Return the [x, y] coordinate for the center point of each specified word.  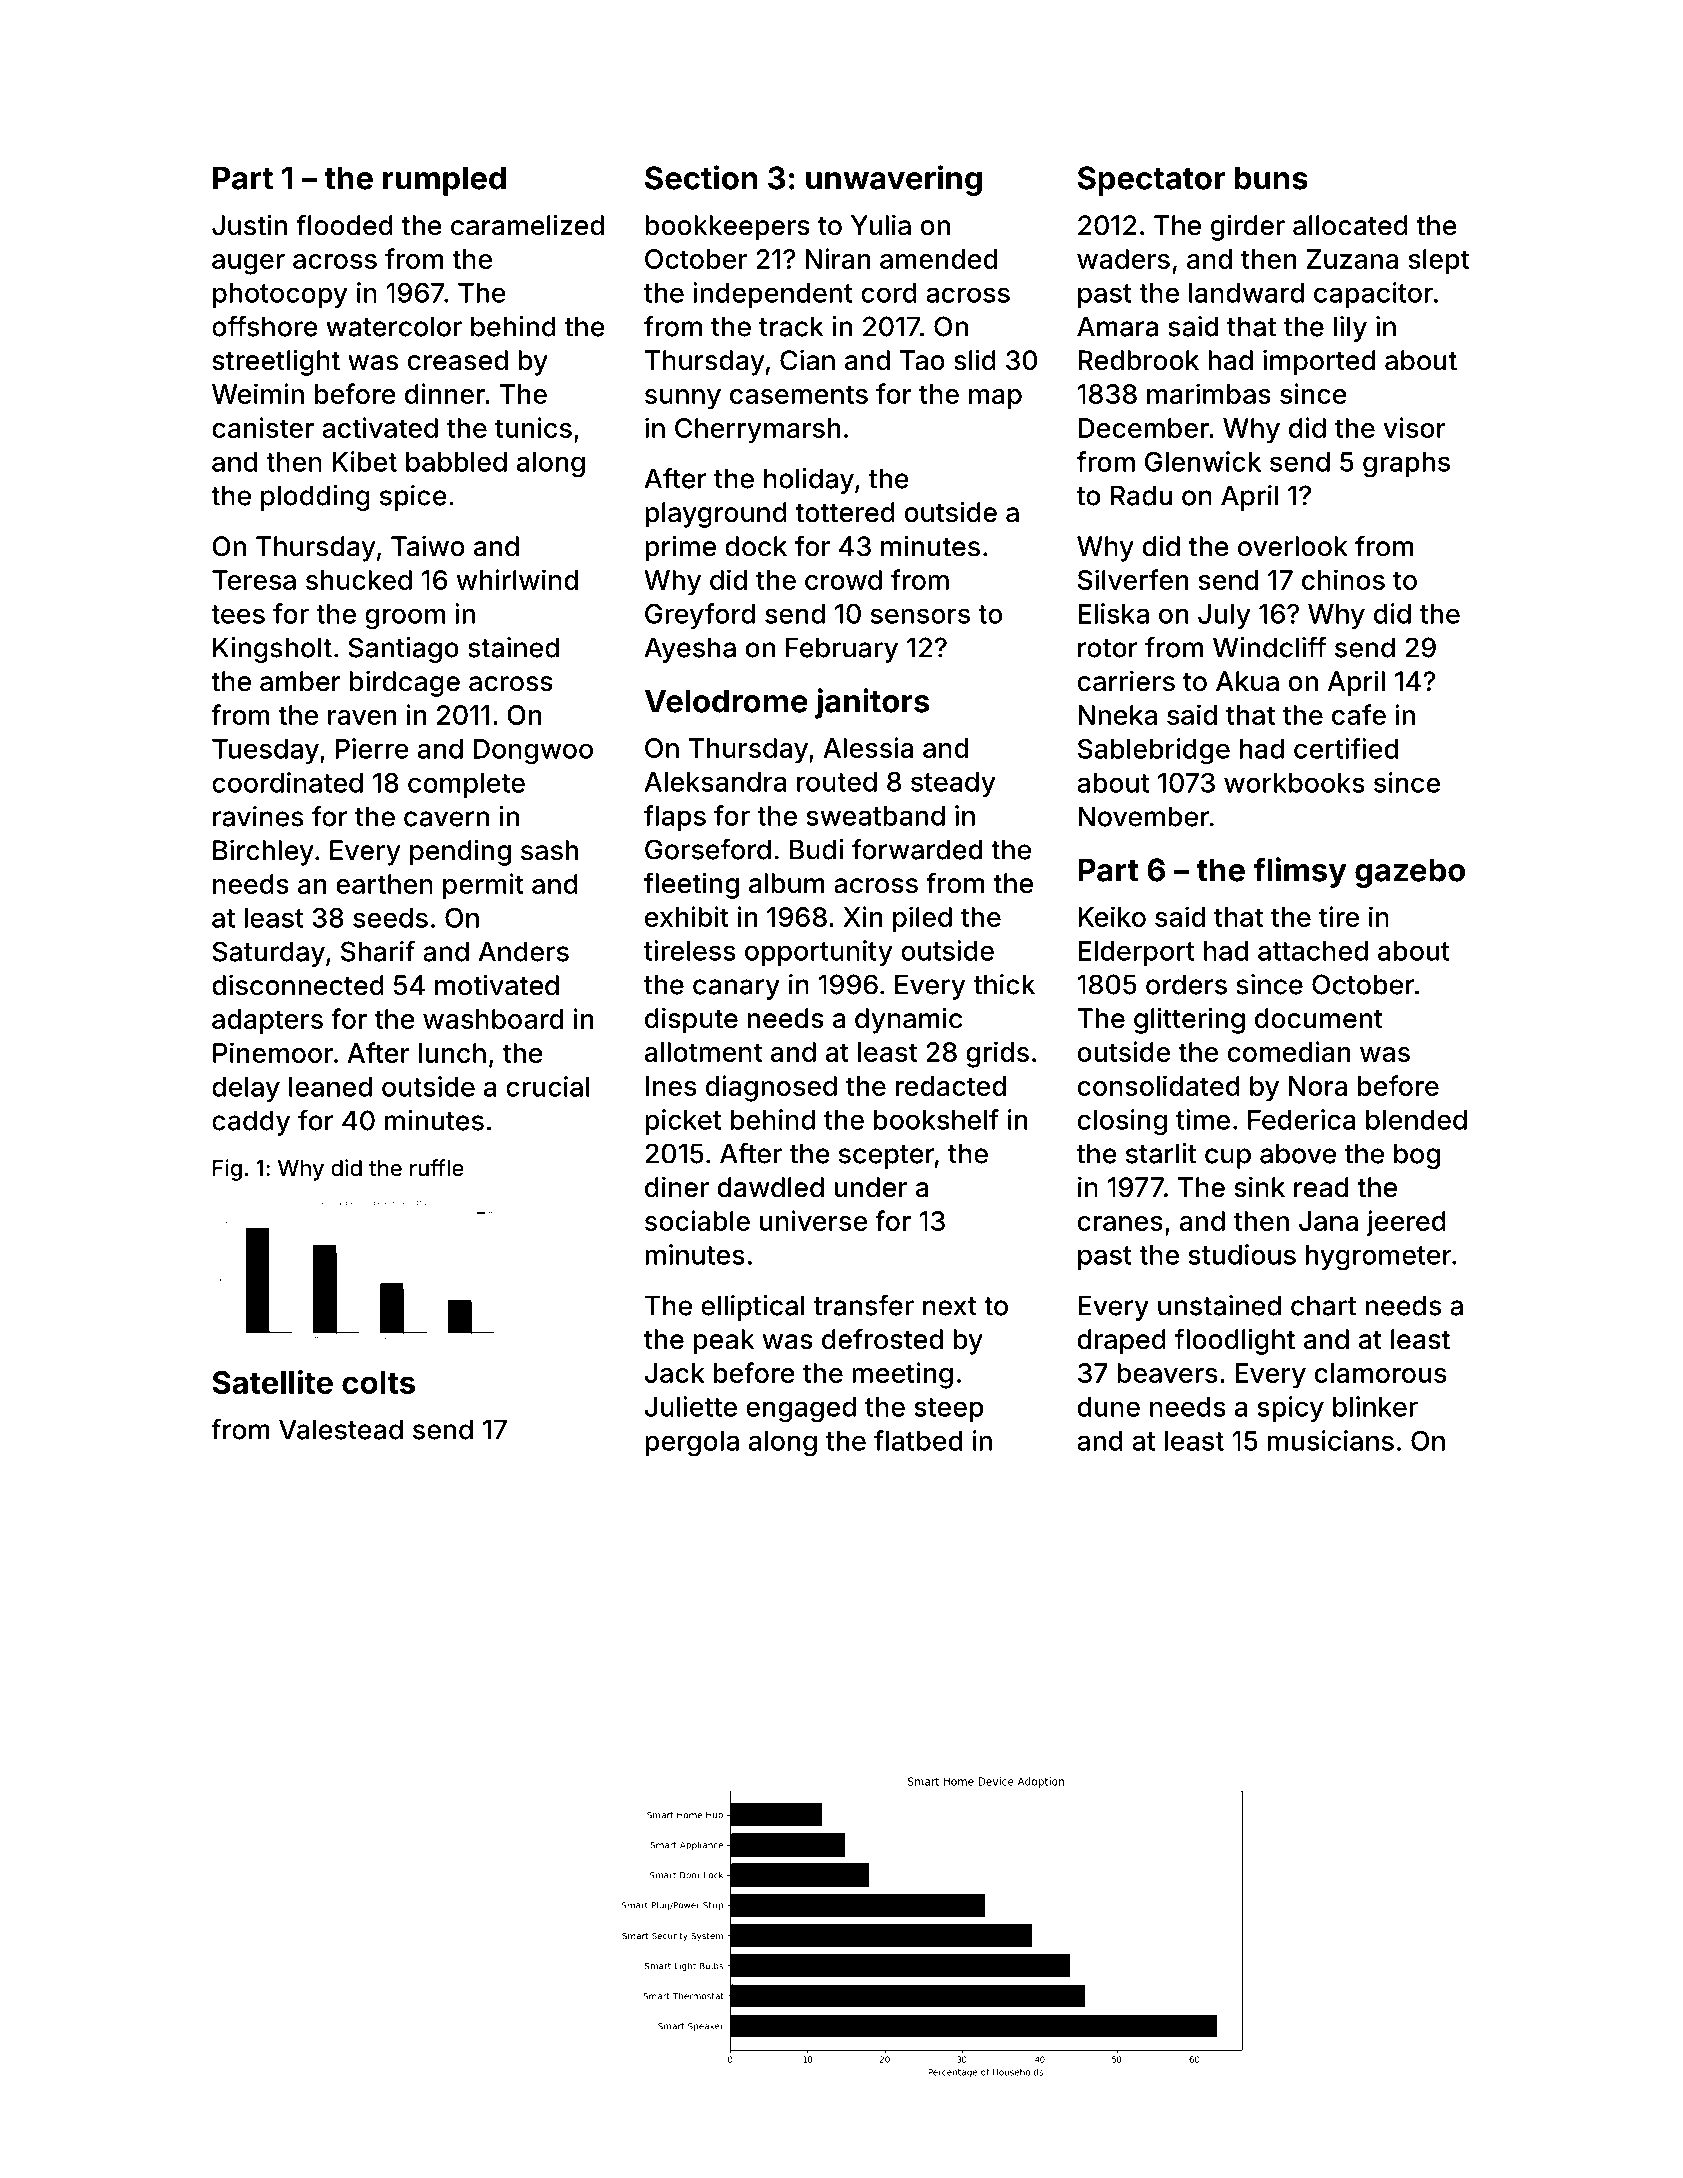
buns [1271, 178]
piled [922, 919]
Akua [1247, 681]
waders [1123, 259]
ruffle [437, 1167]
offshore [265, 326]
